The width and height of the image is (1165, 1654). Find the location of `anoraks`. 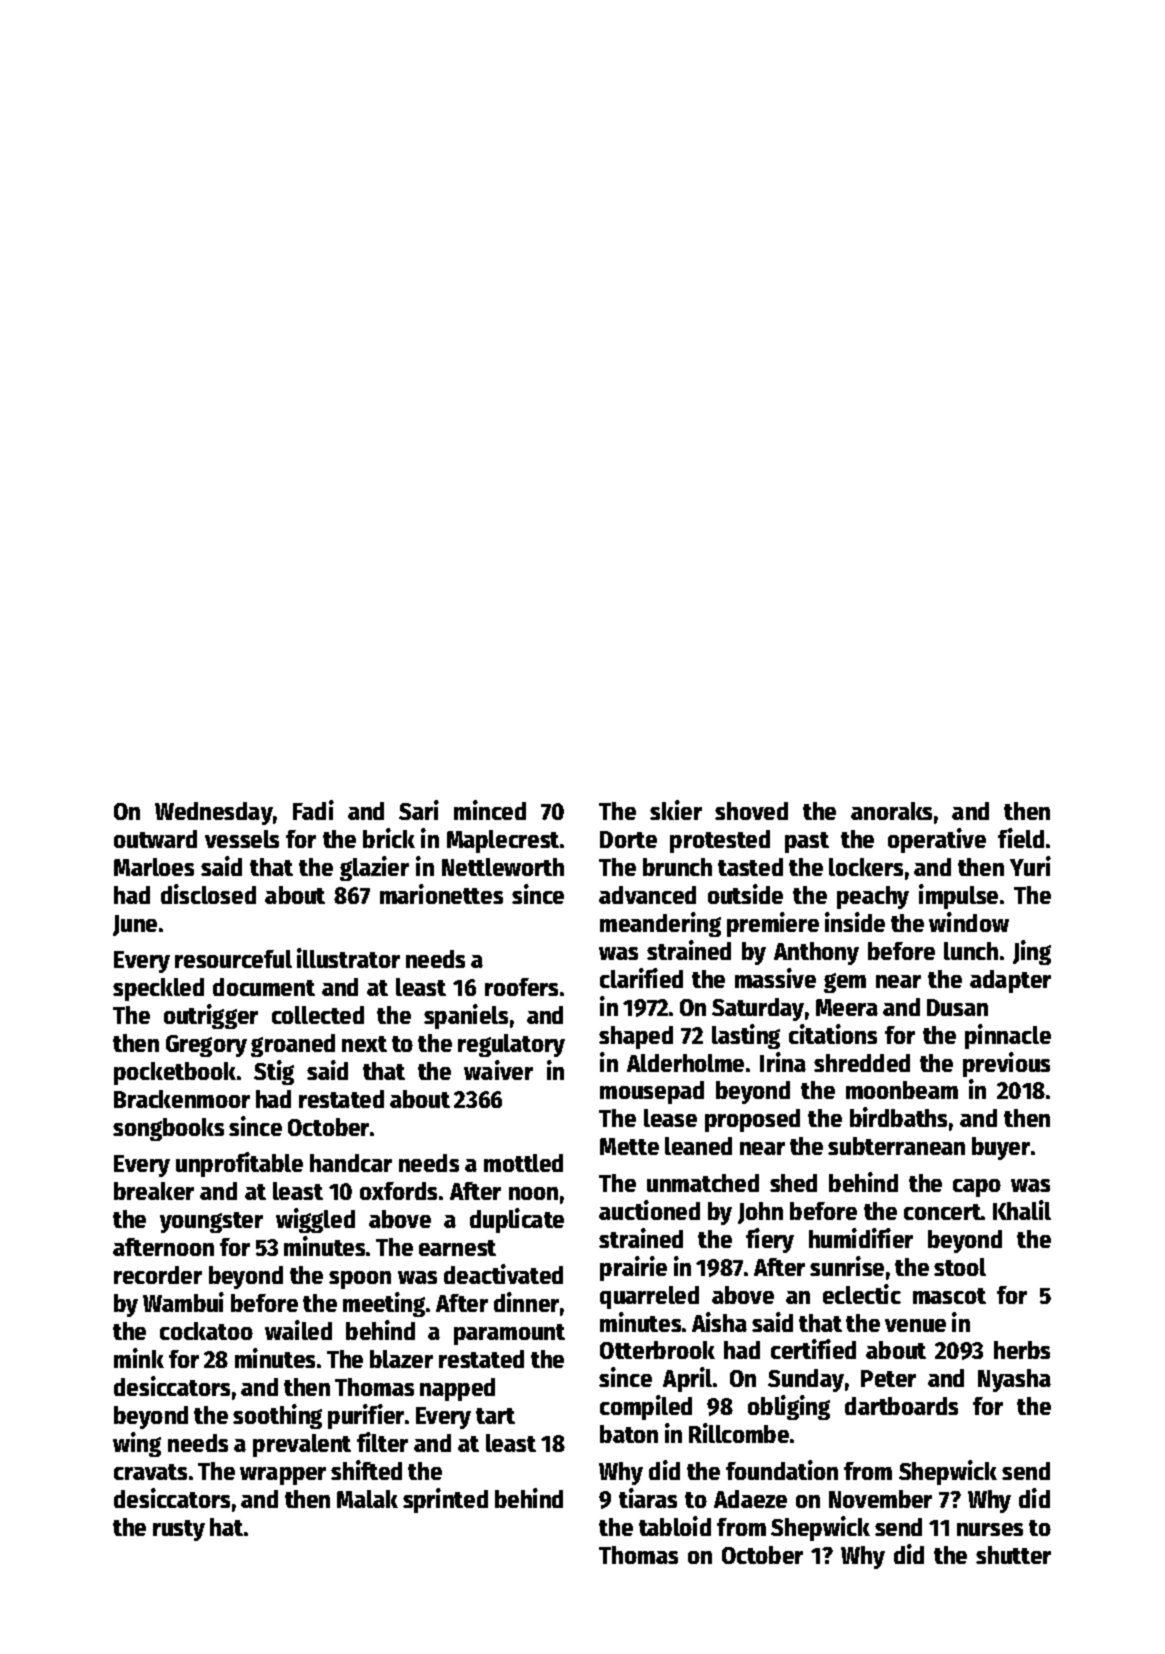

anoraks is located at coordinates (891, 811).
